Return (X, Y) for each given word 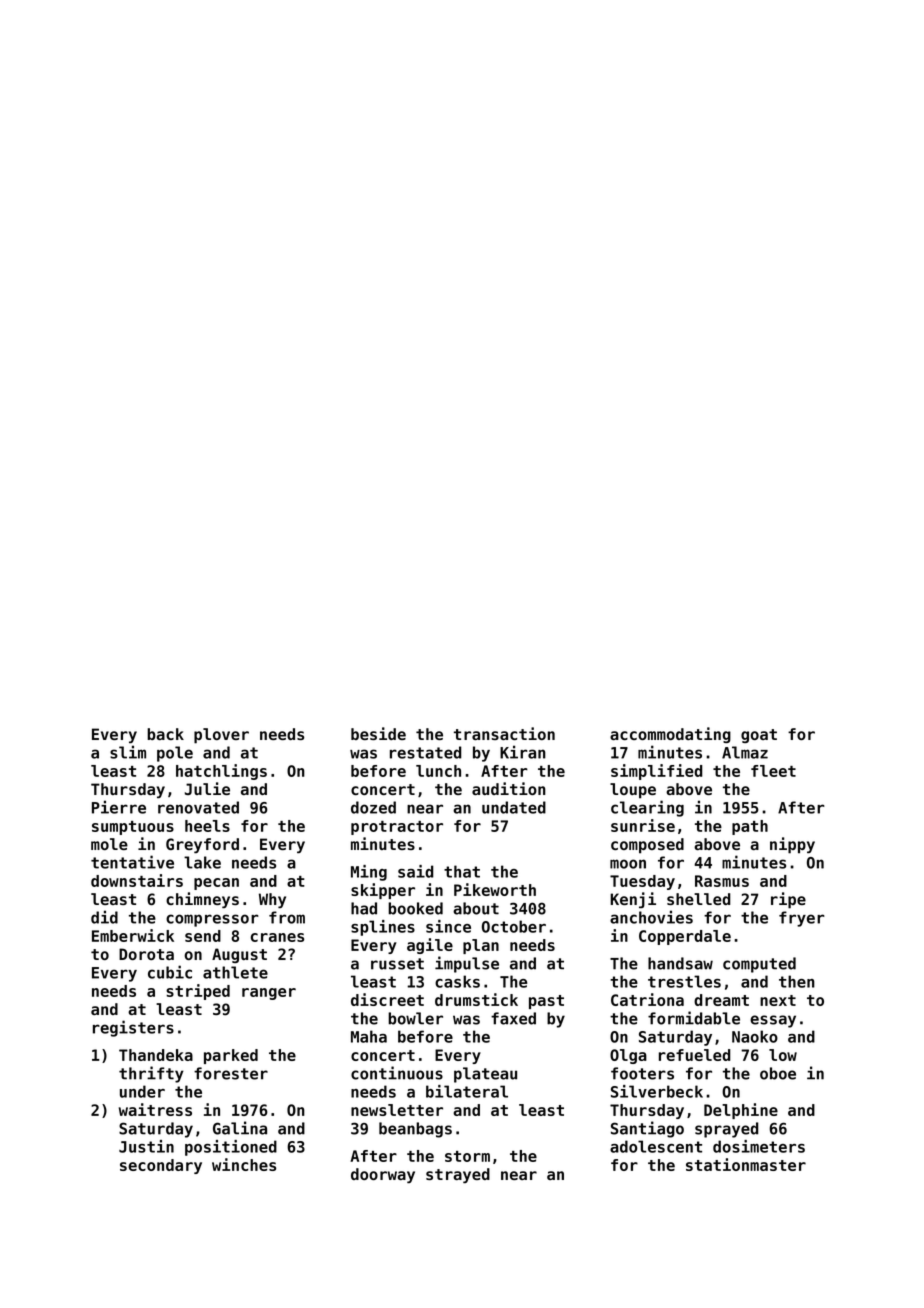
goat (759, 736)
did (104, 917)
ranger (269, 994)
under (142, 1091)
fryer (802, 919)
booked (415, 908)
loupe (633, 791)
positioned (231, 1148)
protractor (397, 828)
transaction (504, 733)
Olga (628, 1056)
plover (221, 736)
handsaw (680, 963)
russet (397, 964)
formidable (694, 1018)
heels (207, 826)
